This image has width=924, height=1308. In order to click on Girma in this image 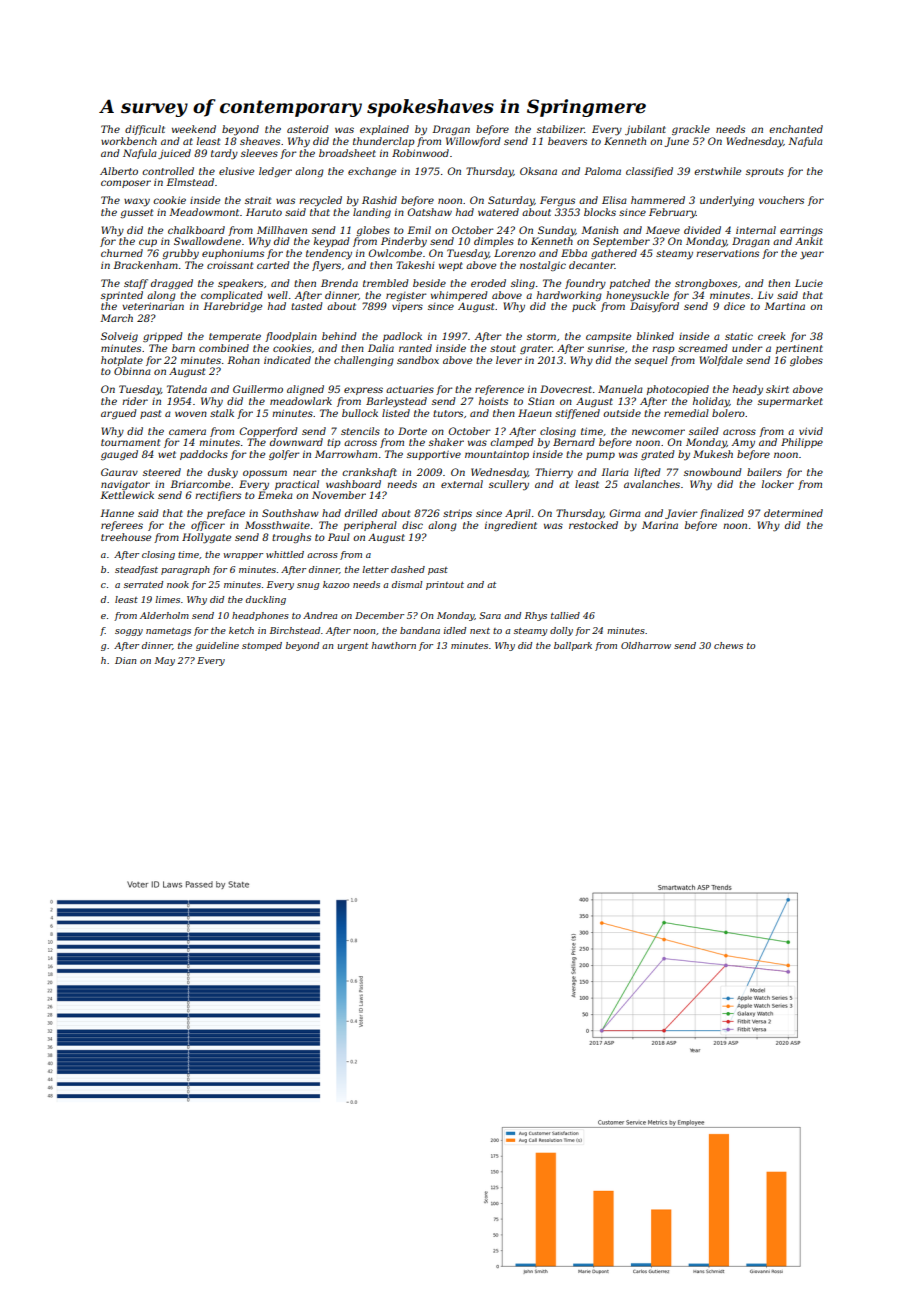, I will do `click(625, 513)`.
